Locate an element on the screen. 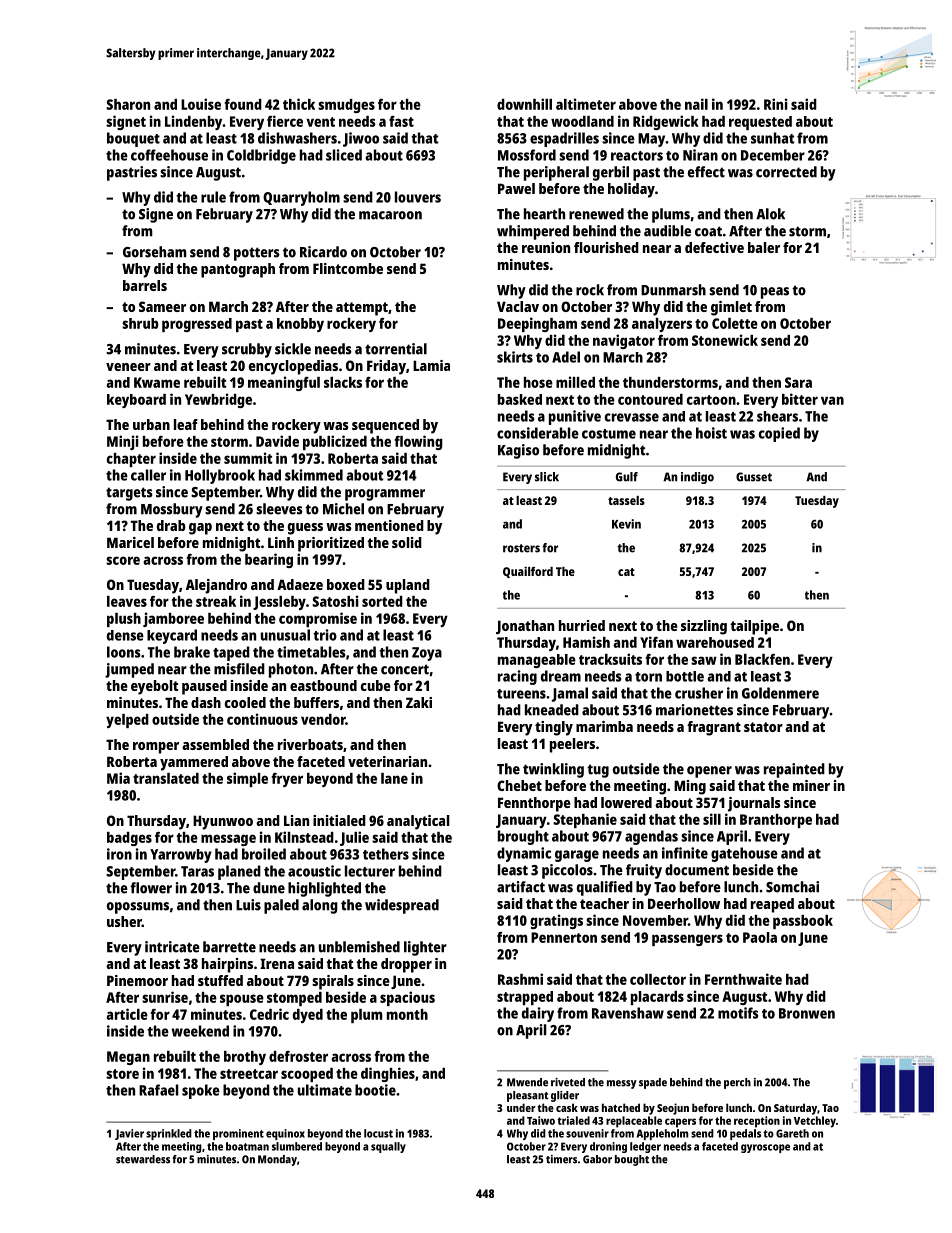 The image size is (952, 1233). renewed is located at coordinates (596, 214).
